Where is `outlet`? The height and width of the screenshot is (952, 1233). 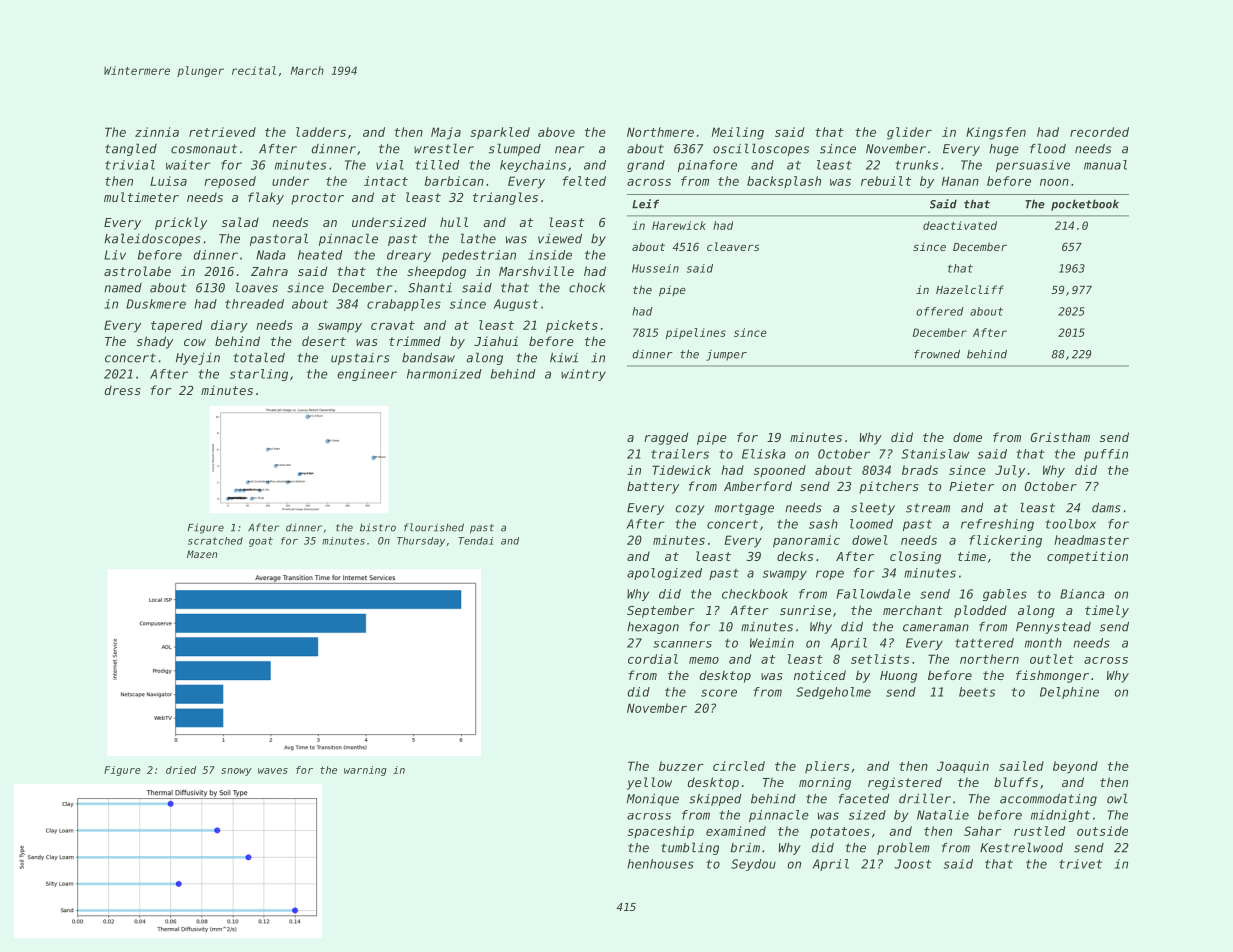 outlet is located at coordinates (1052, 659).
